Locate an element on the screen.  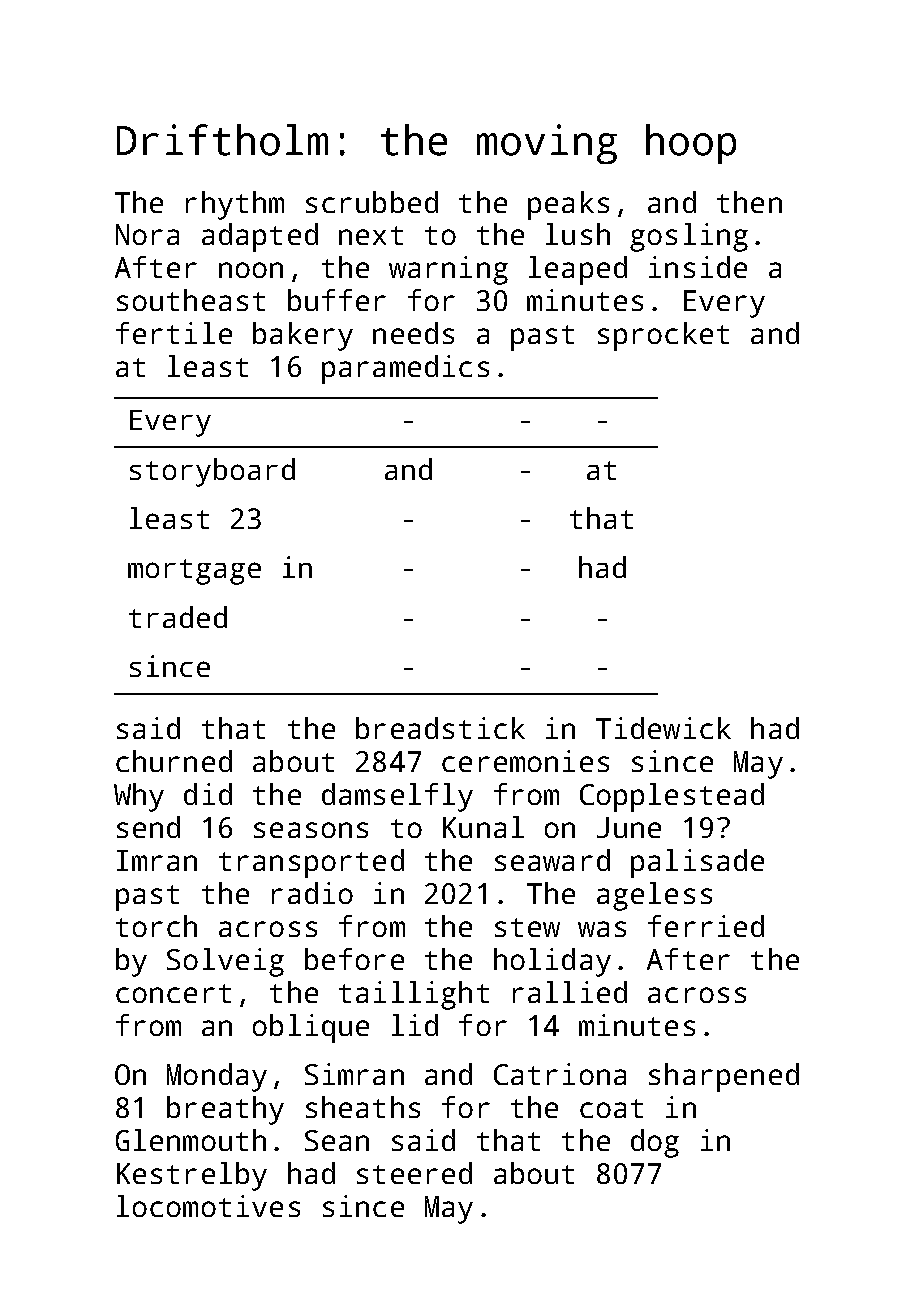
peaks is located at coordinates (568, 205).
